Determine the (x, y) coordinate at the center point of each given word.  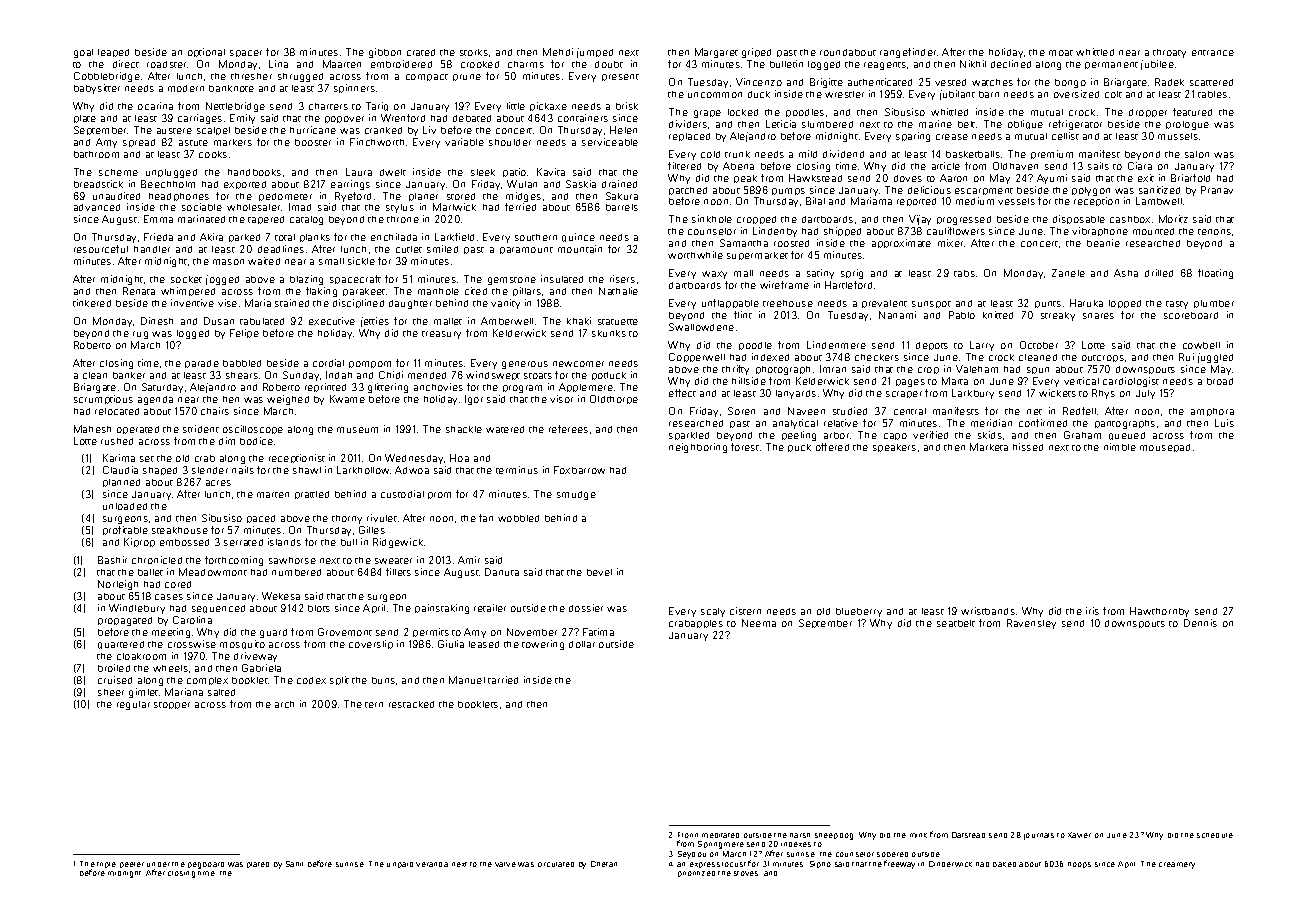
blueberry (859, 612)
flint (743, 315)
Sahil (294, 864)
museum (357, 430)
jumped (595, 53)
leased (484, 644)
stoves (746, 873)
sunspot (931, 304)
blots (319, 608)
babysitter (97, 89)
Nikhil (973, 64)
